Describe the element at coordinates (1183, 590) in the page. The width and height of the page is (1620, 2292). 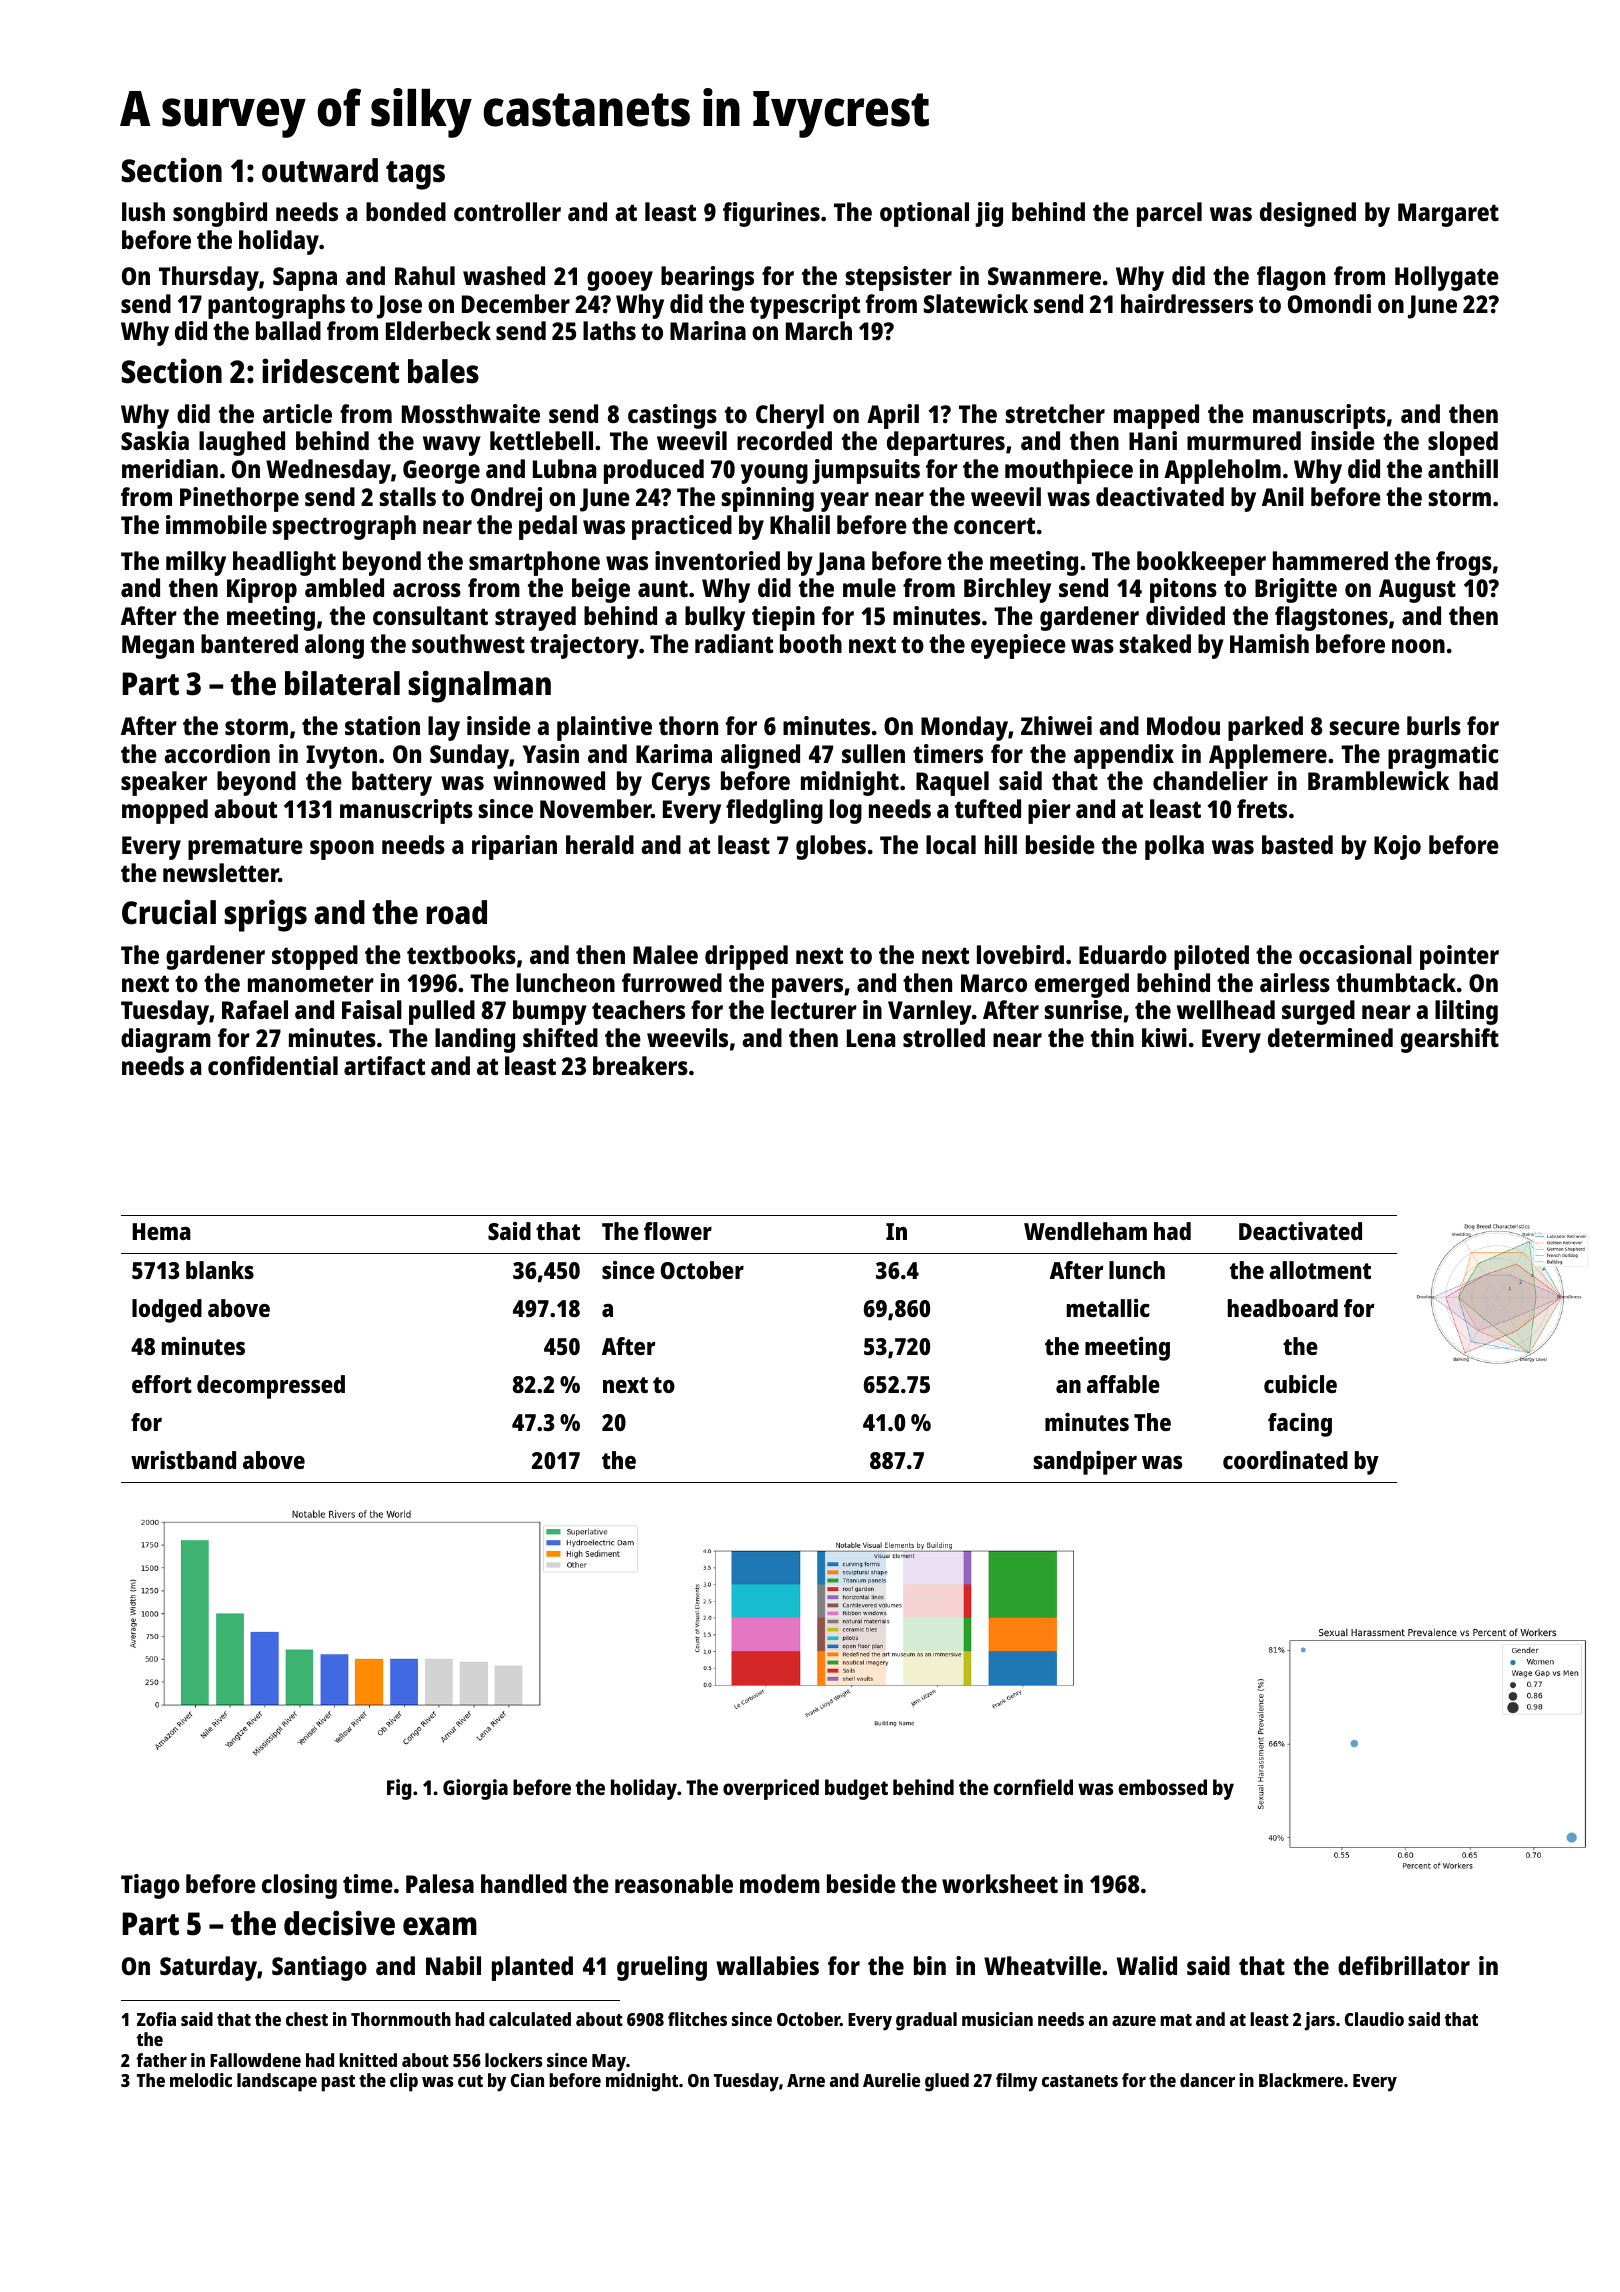
I see `pitons` at that location.
